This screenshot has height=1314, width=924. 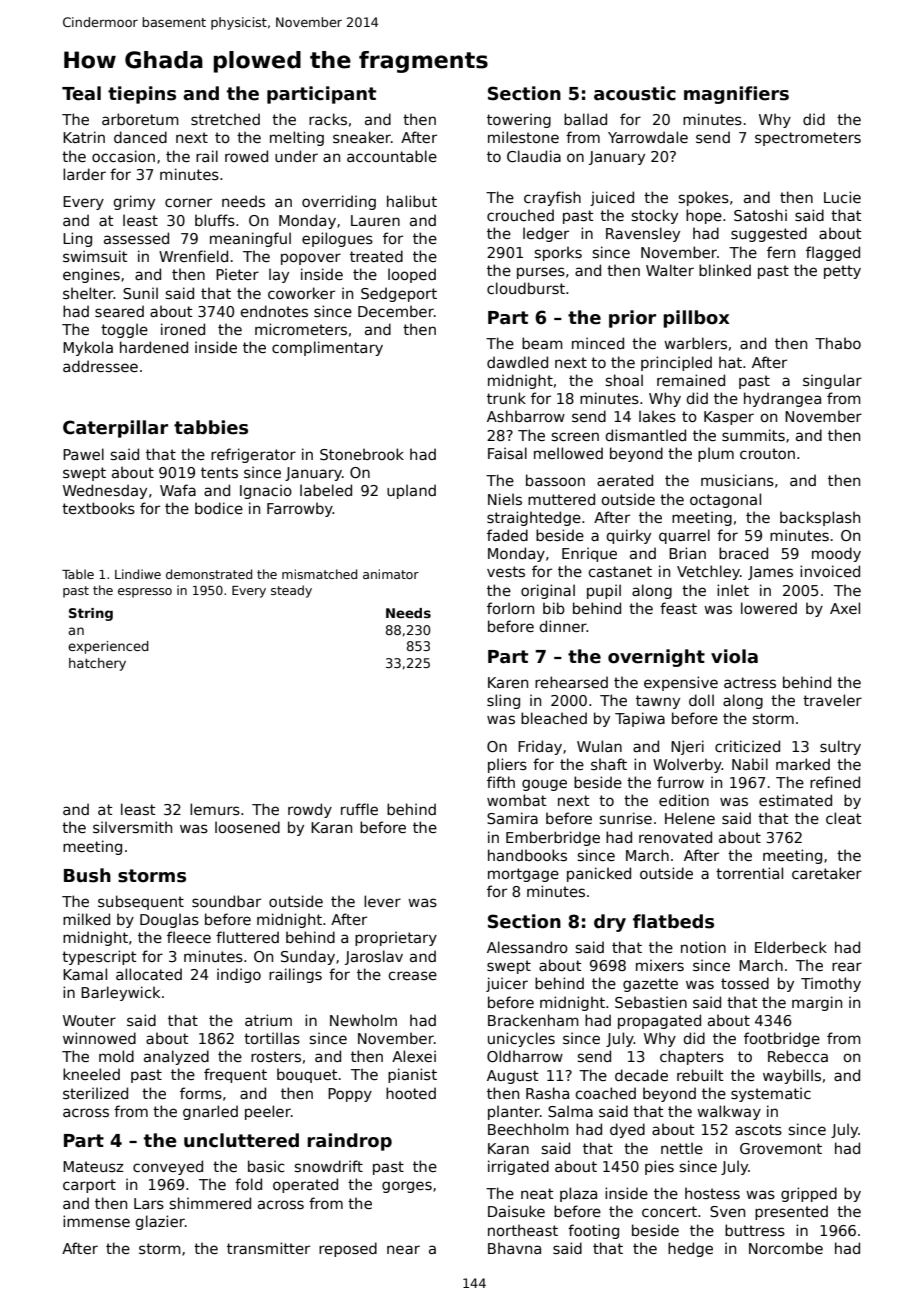 What do you see at coordinates (838, 343) in the screenshot?
I see `Thabo` at bounding box center [838, 343].
